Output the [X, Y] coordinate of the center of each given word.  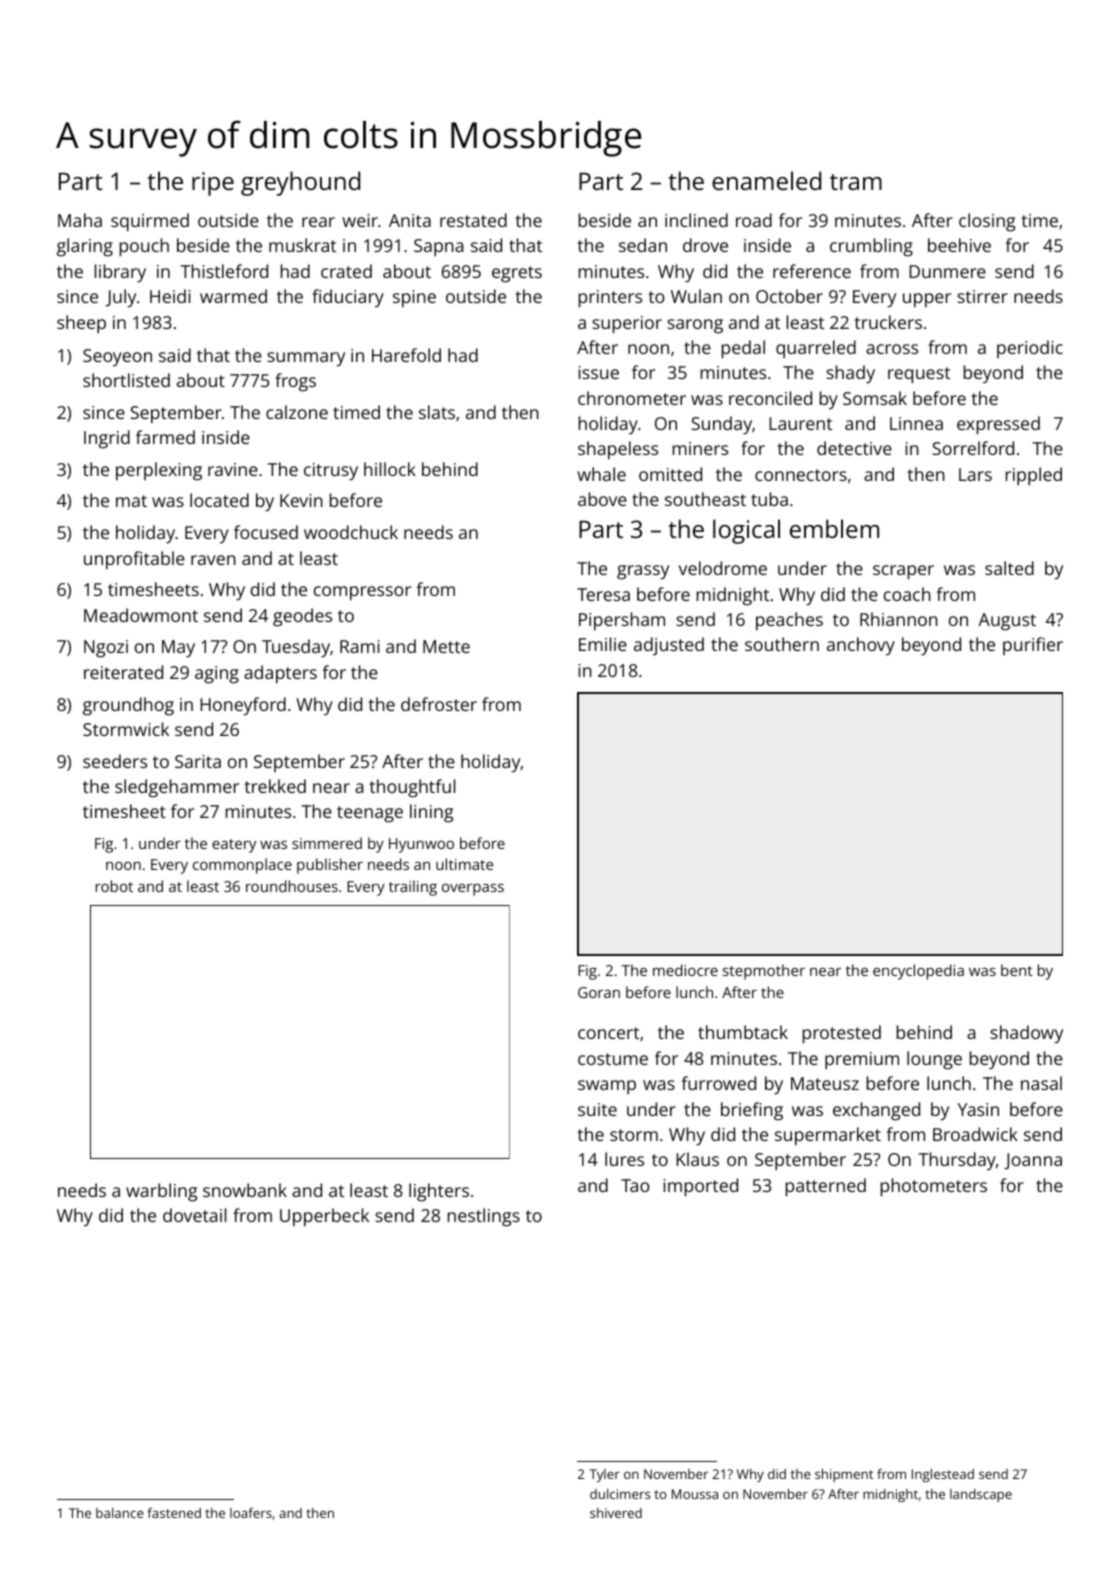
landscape [981, 1495]
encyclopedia [918, 972]
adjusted [669, 646]
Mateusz [825, 1083]
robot [114, 886]
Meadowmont [141, 615]
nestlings [484, 1217]
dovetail [194, 1215]
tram [856, 182]
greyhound [300, 183]
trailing [413, 888]
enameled [766, 180]
